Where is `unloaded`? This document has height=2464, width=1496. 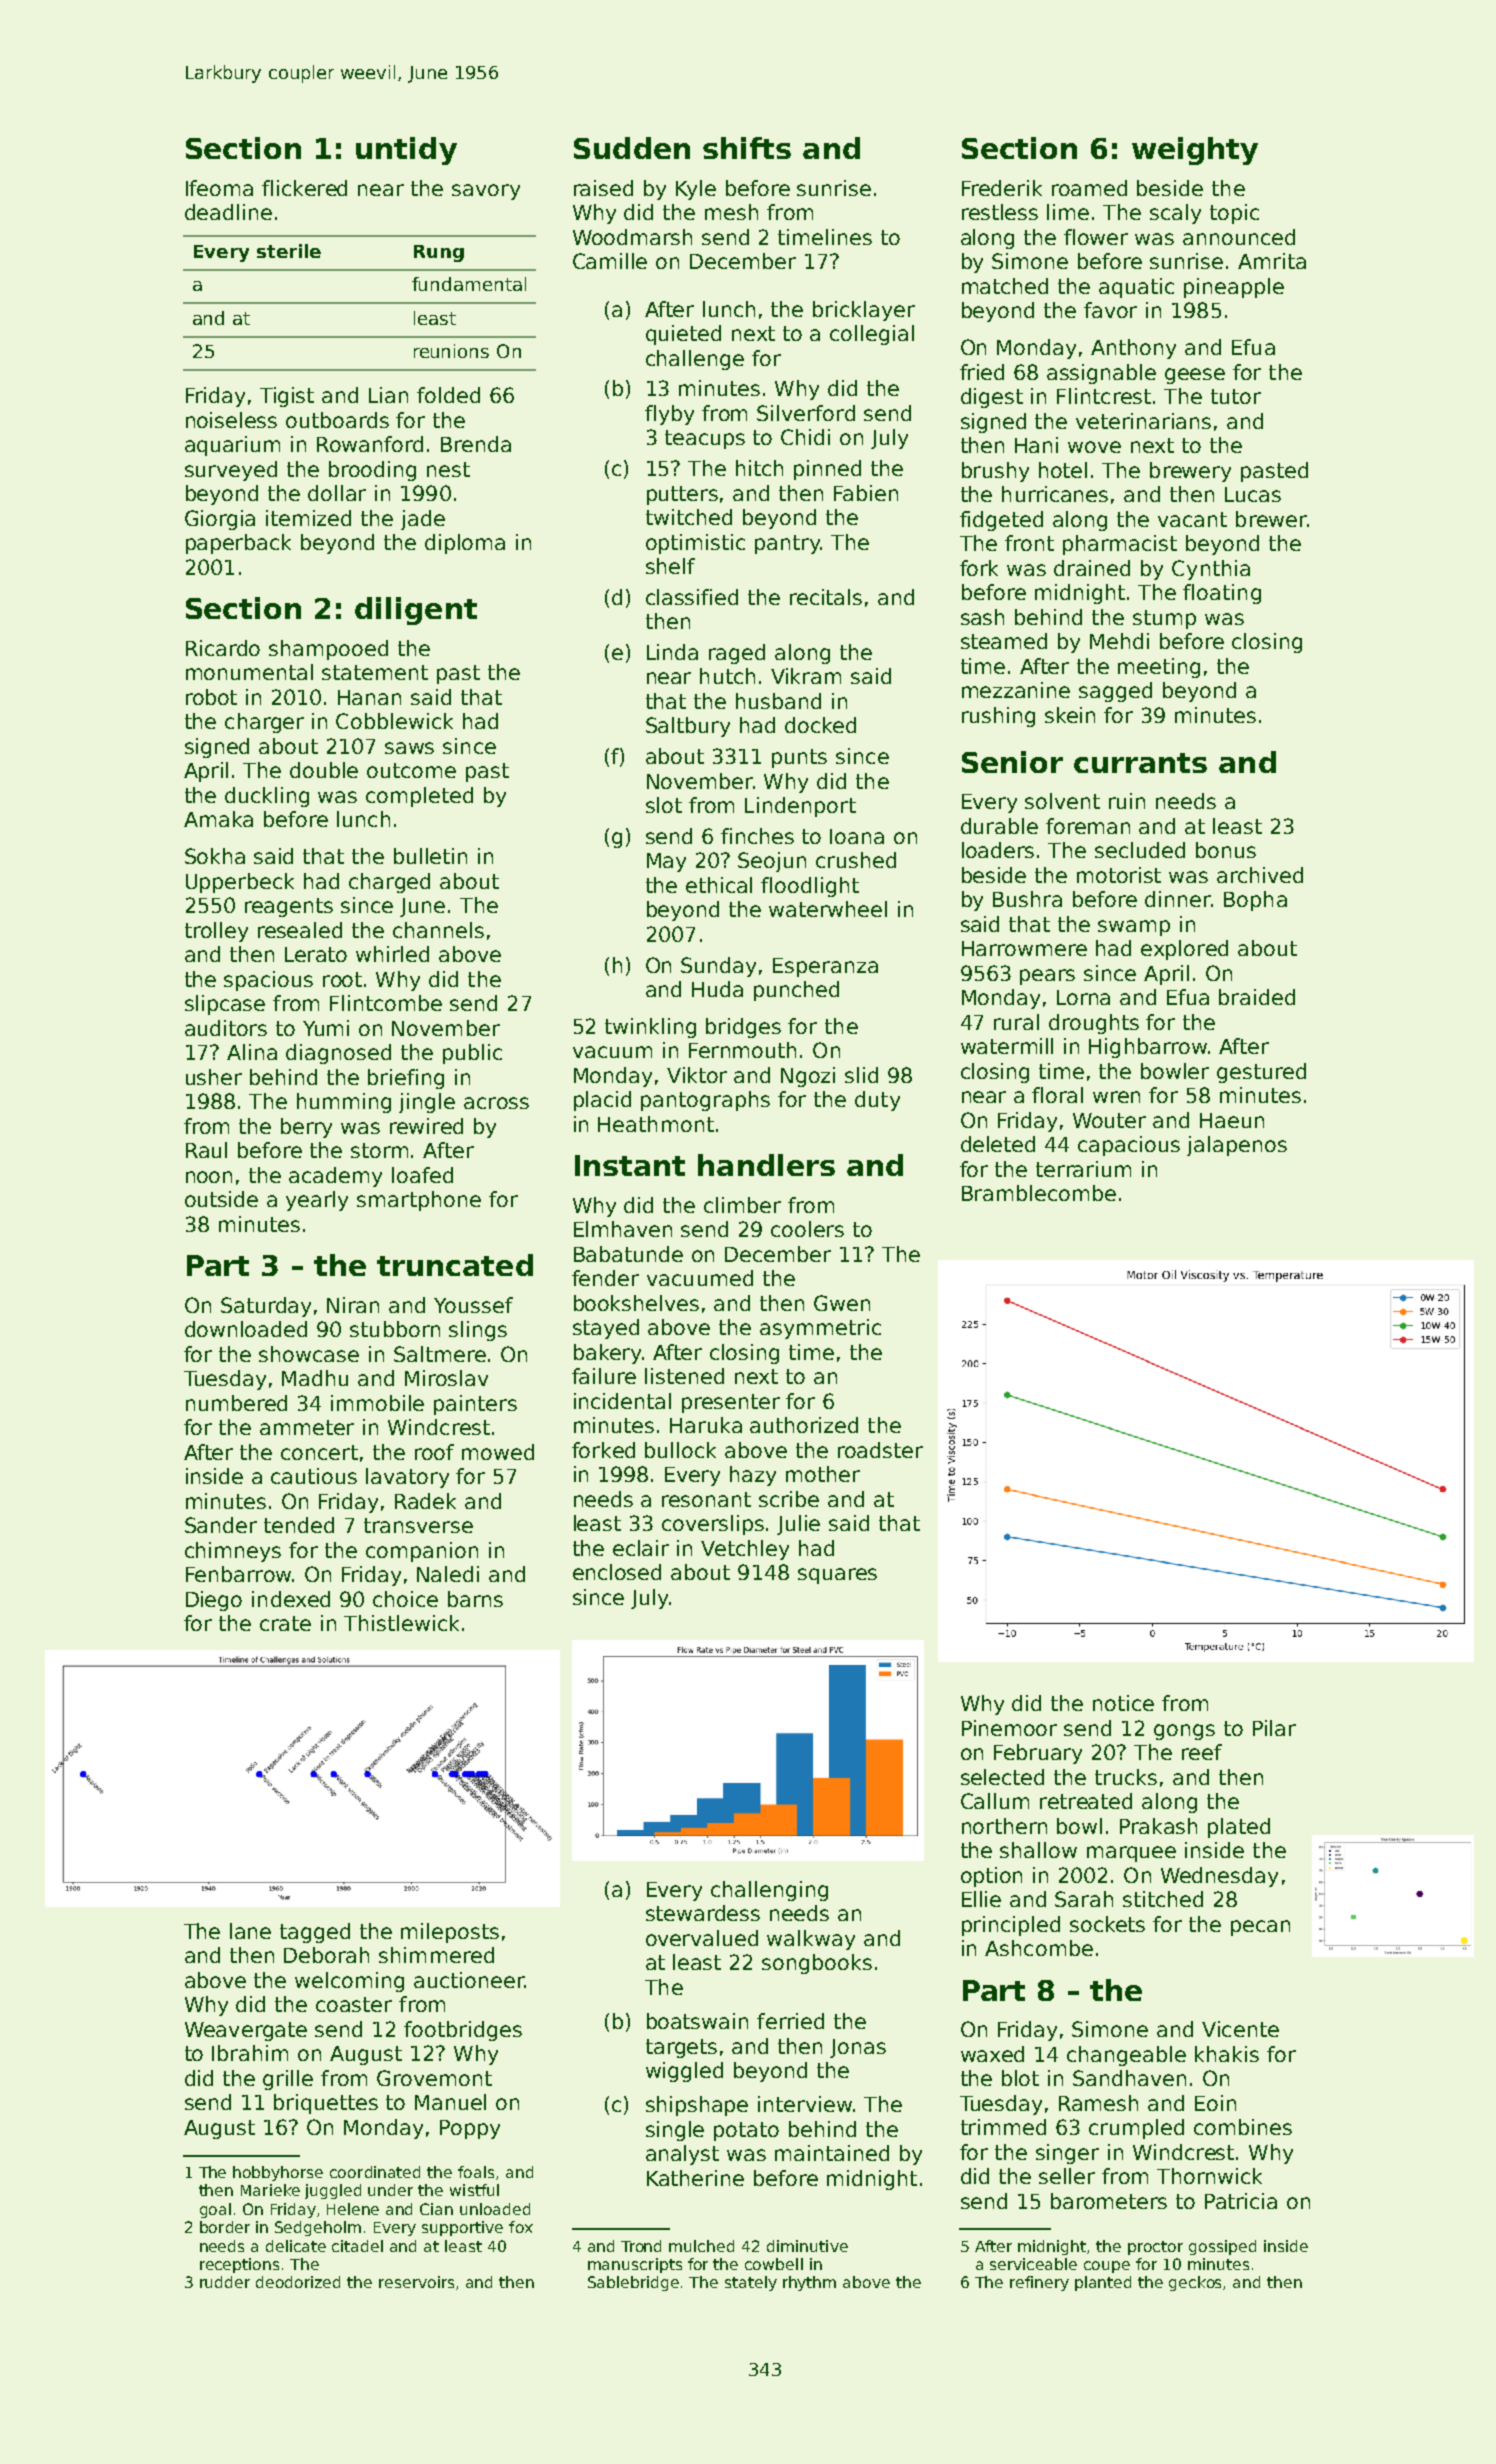
unloaded is located at coordinates (495, 2209).
